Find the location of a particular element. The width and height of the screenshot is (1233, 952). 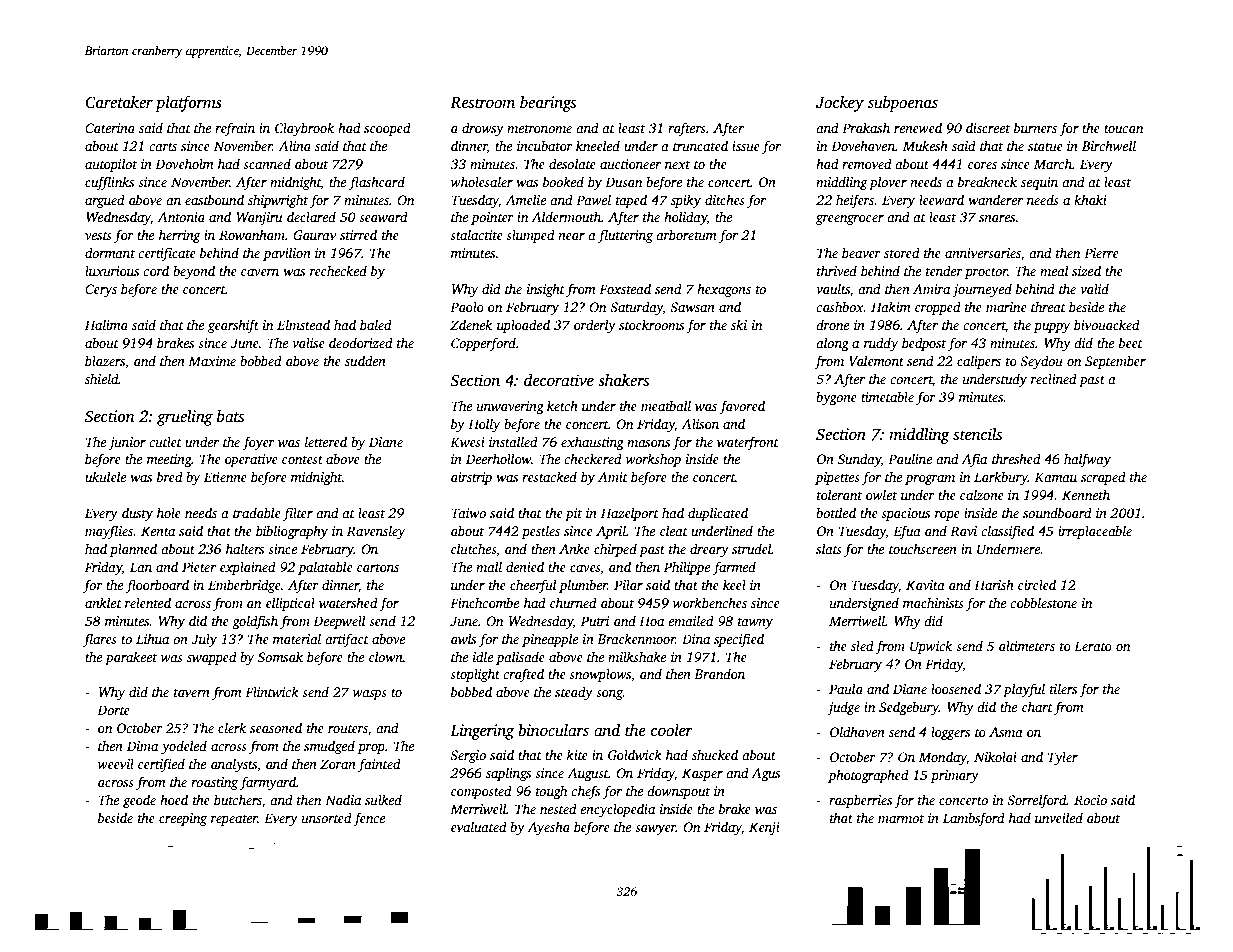

program is located at coordinates (930, 480).
